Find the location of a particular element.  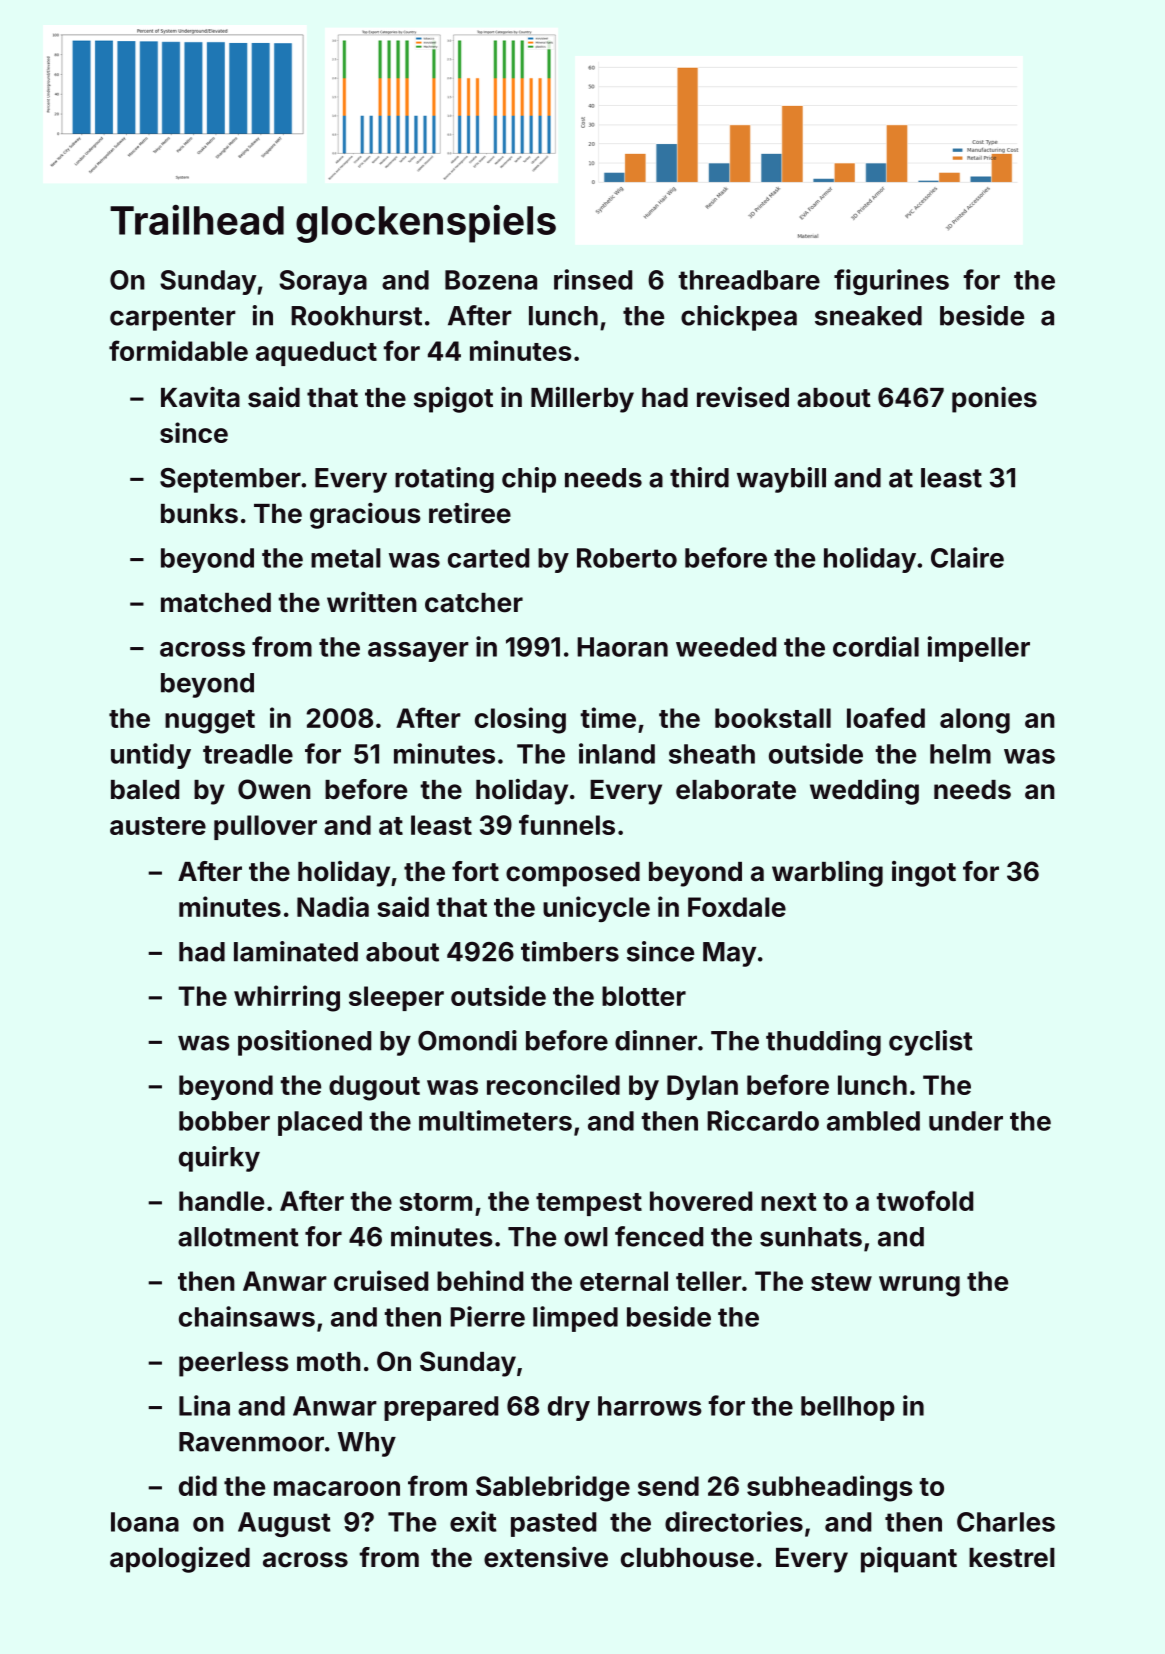

spigot is located at coordinates (453, 400).
